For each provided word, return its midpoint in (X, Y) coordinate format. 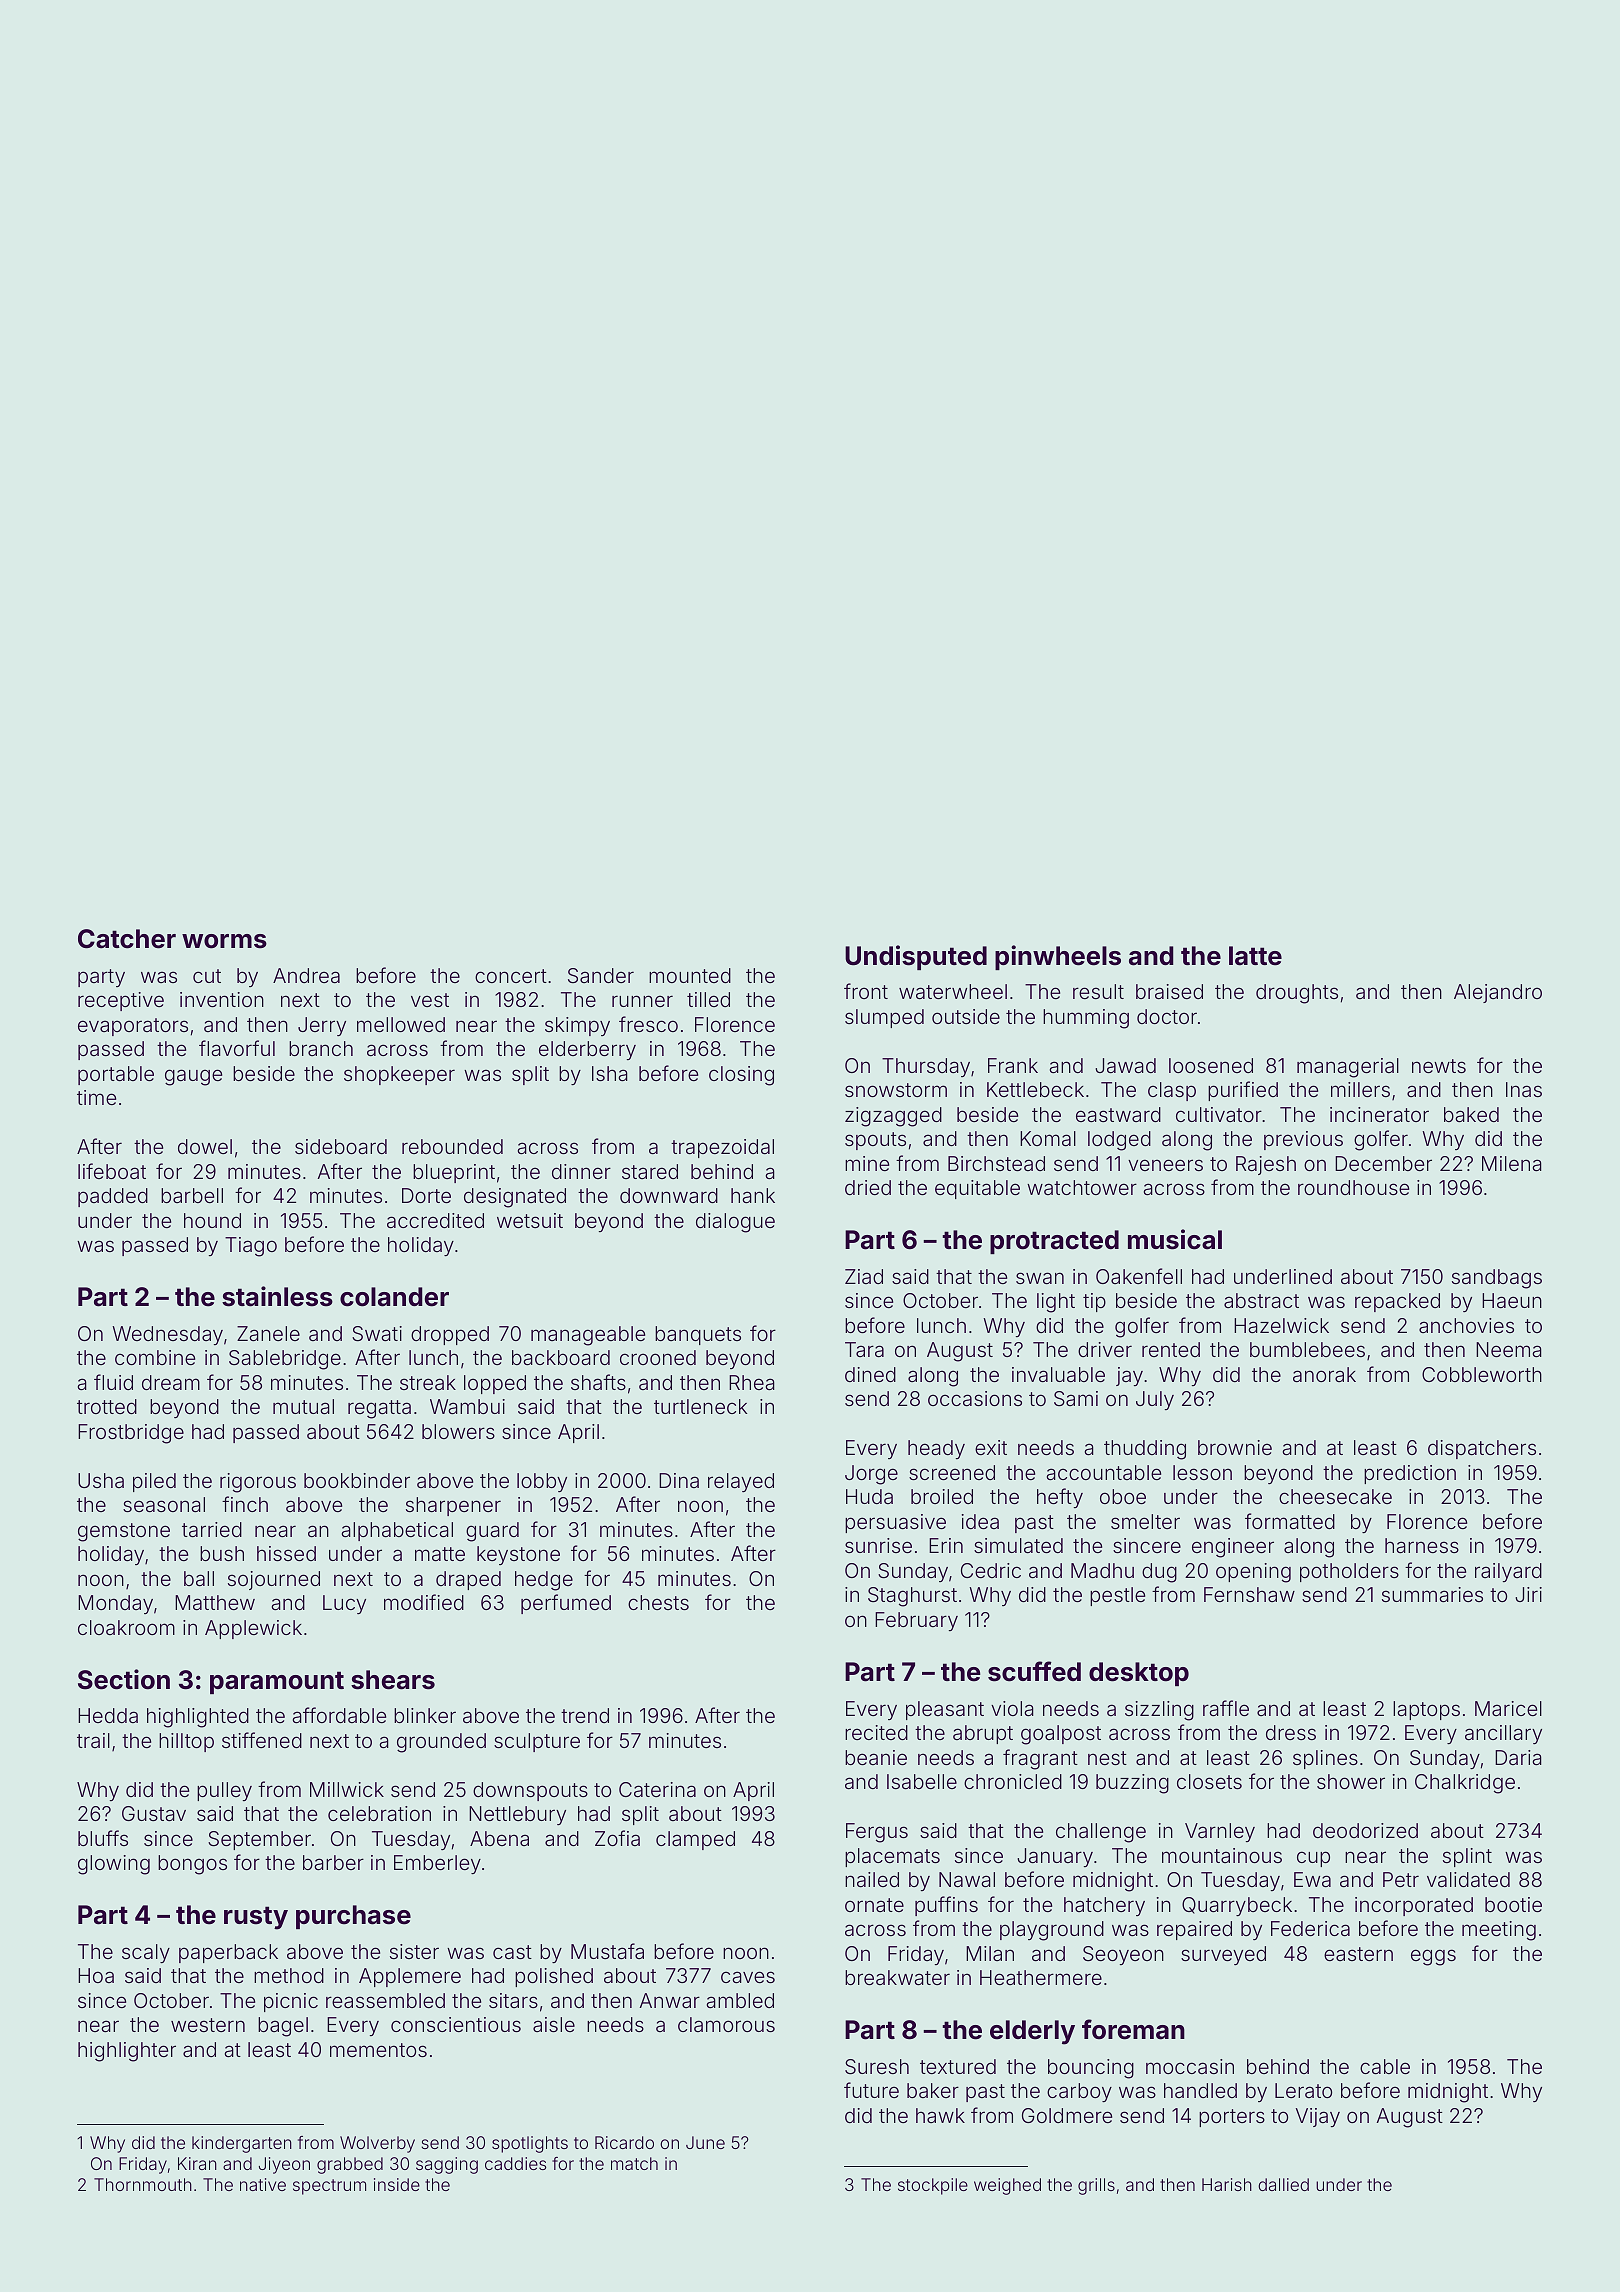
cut (207, 976)
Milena (1512, 1163)
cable (1385, 2066)
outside (966, 1016)
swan (1040, 1278)
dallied (1283, 2184)
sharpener (453, 1506)
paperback (228, 1953)
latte (1255, 956)
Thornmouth (143, 2184)
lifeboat (112, 1171)
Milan (990, 1953)
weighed (1007, 2186)
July (1155, 1400)
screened (952, 1472)
